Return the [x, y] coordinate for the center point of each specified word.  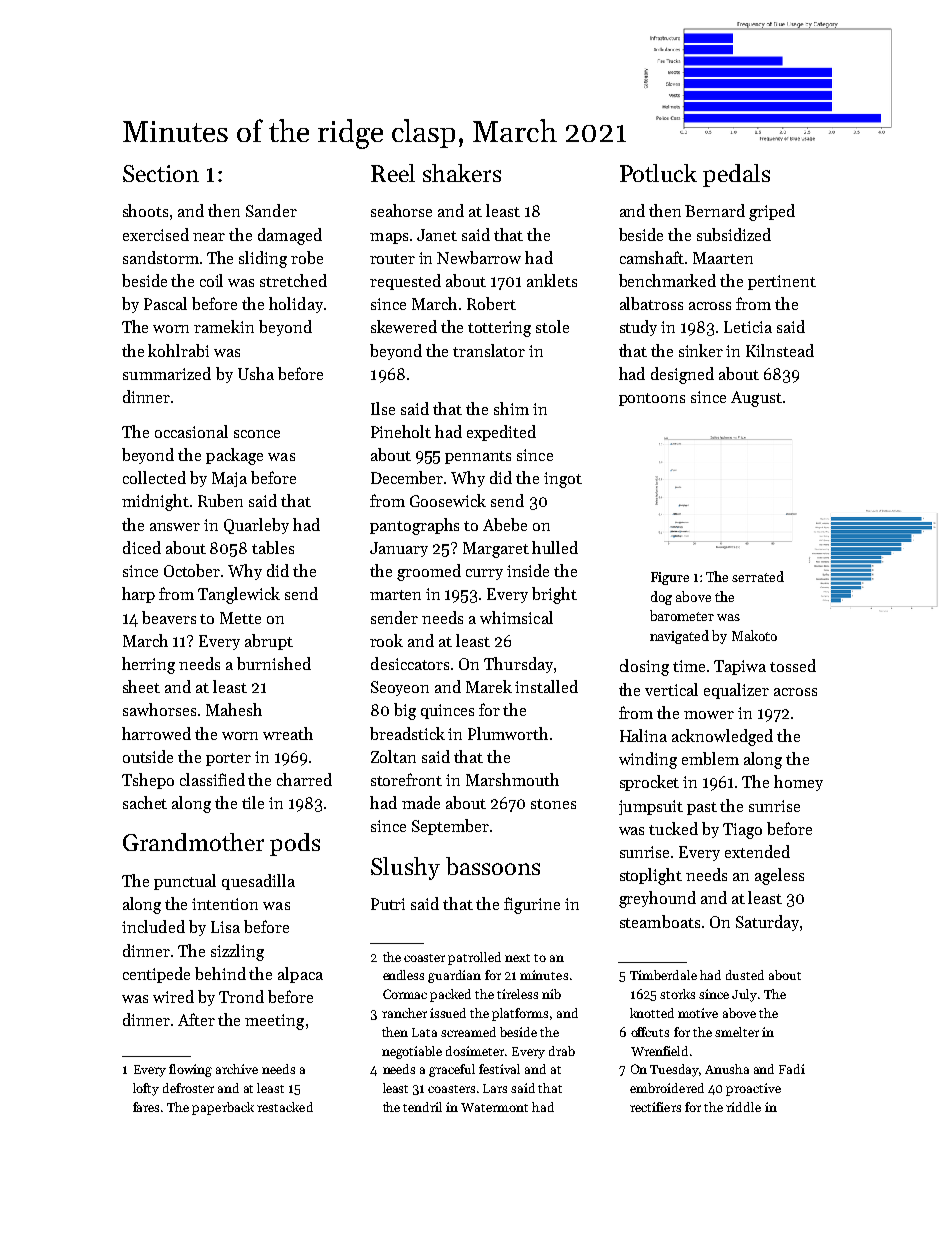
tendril [422, 1107]
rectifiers [655, 1107]
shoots [145, 210]
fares [146, 1107]
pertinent [782, 282]
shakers [462, 173]
